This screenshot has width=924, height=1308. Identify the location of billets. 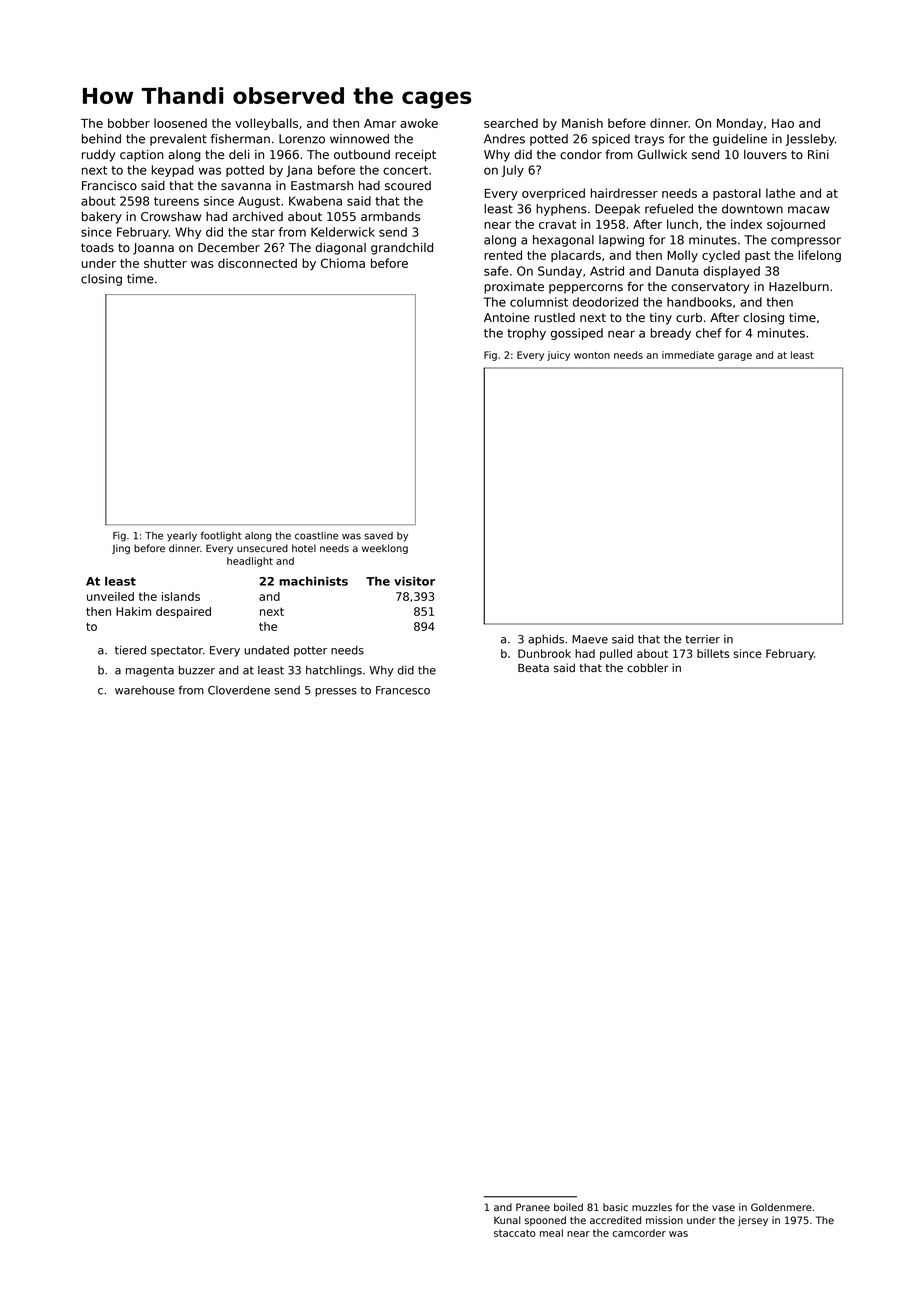
(713, 653).
